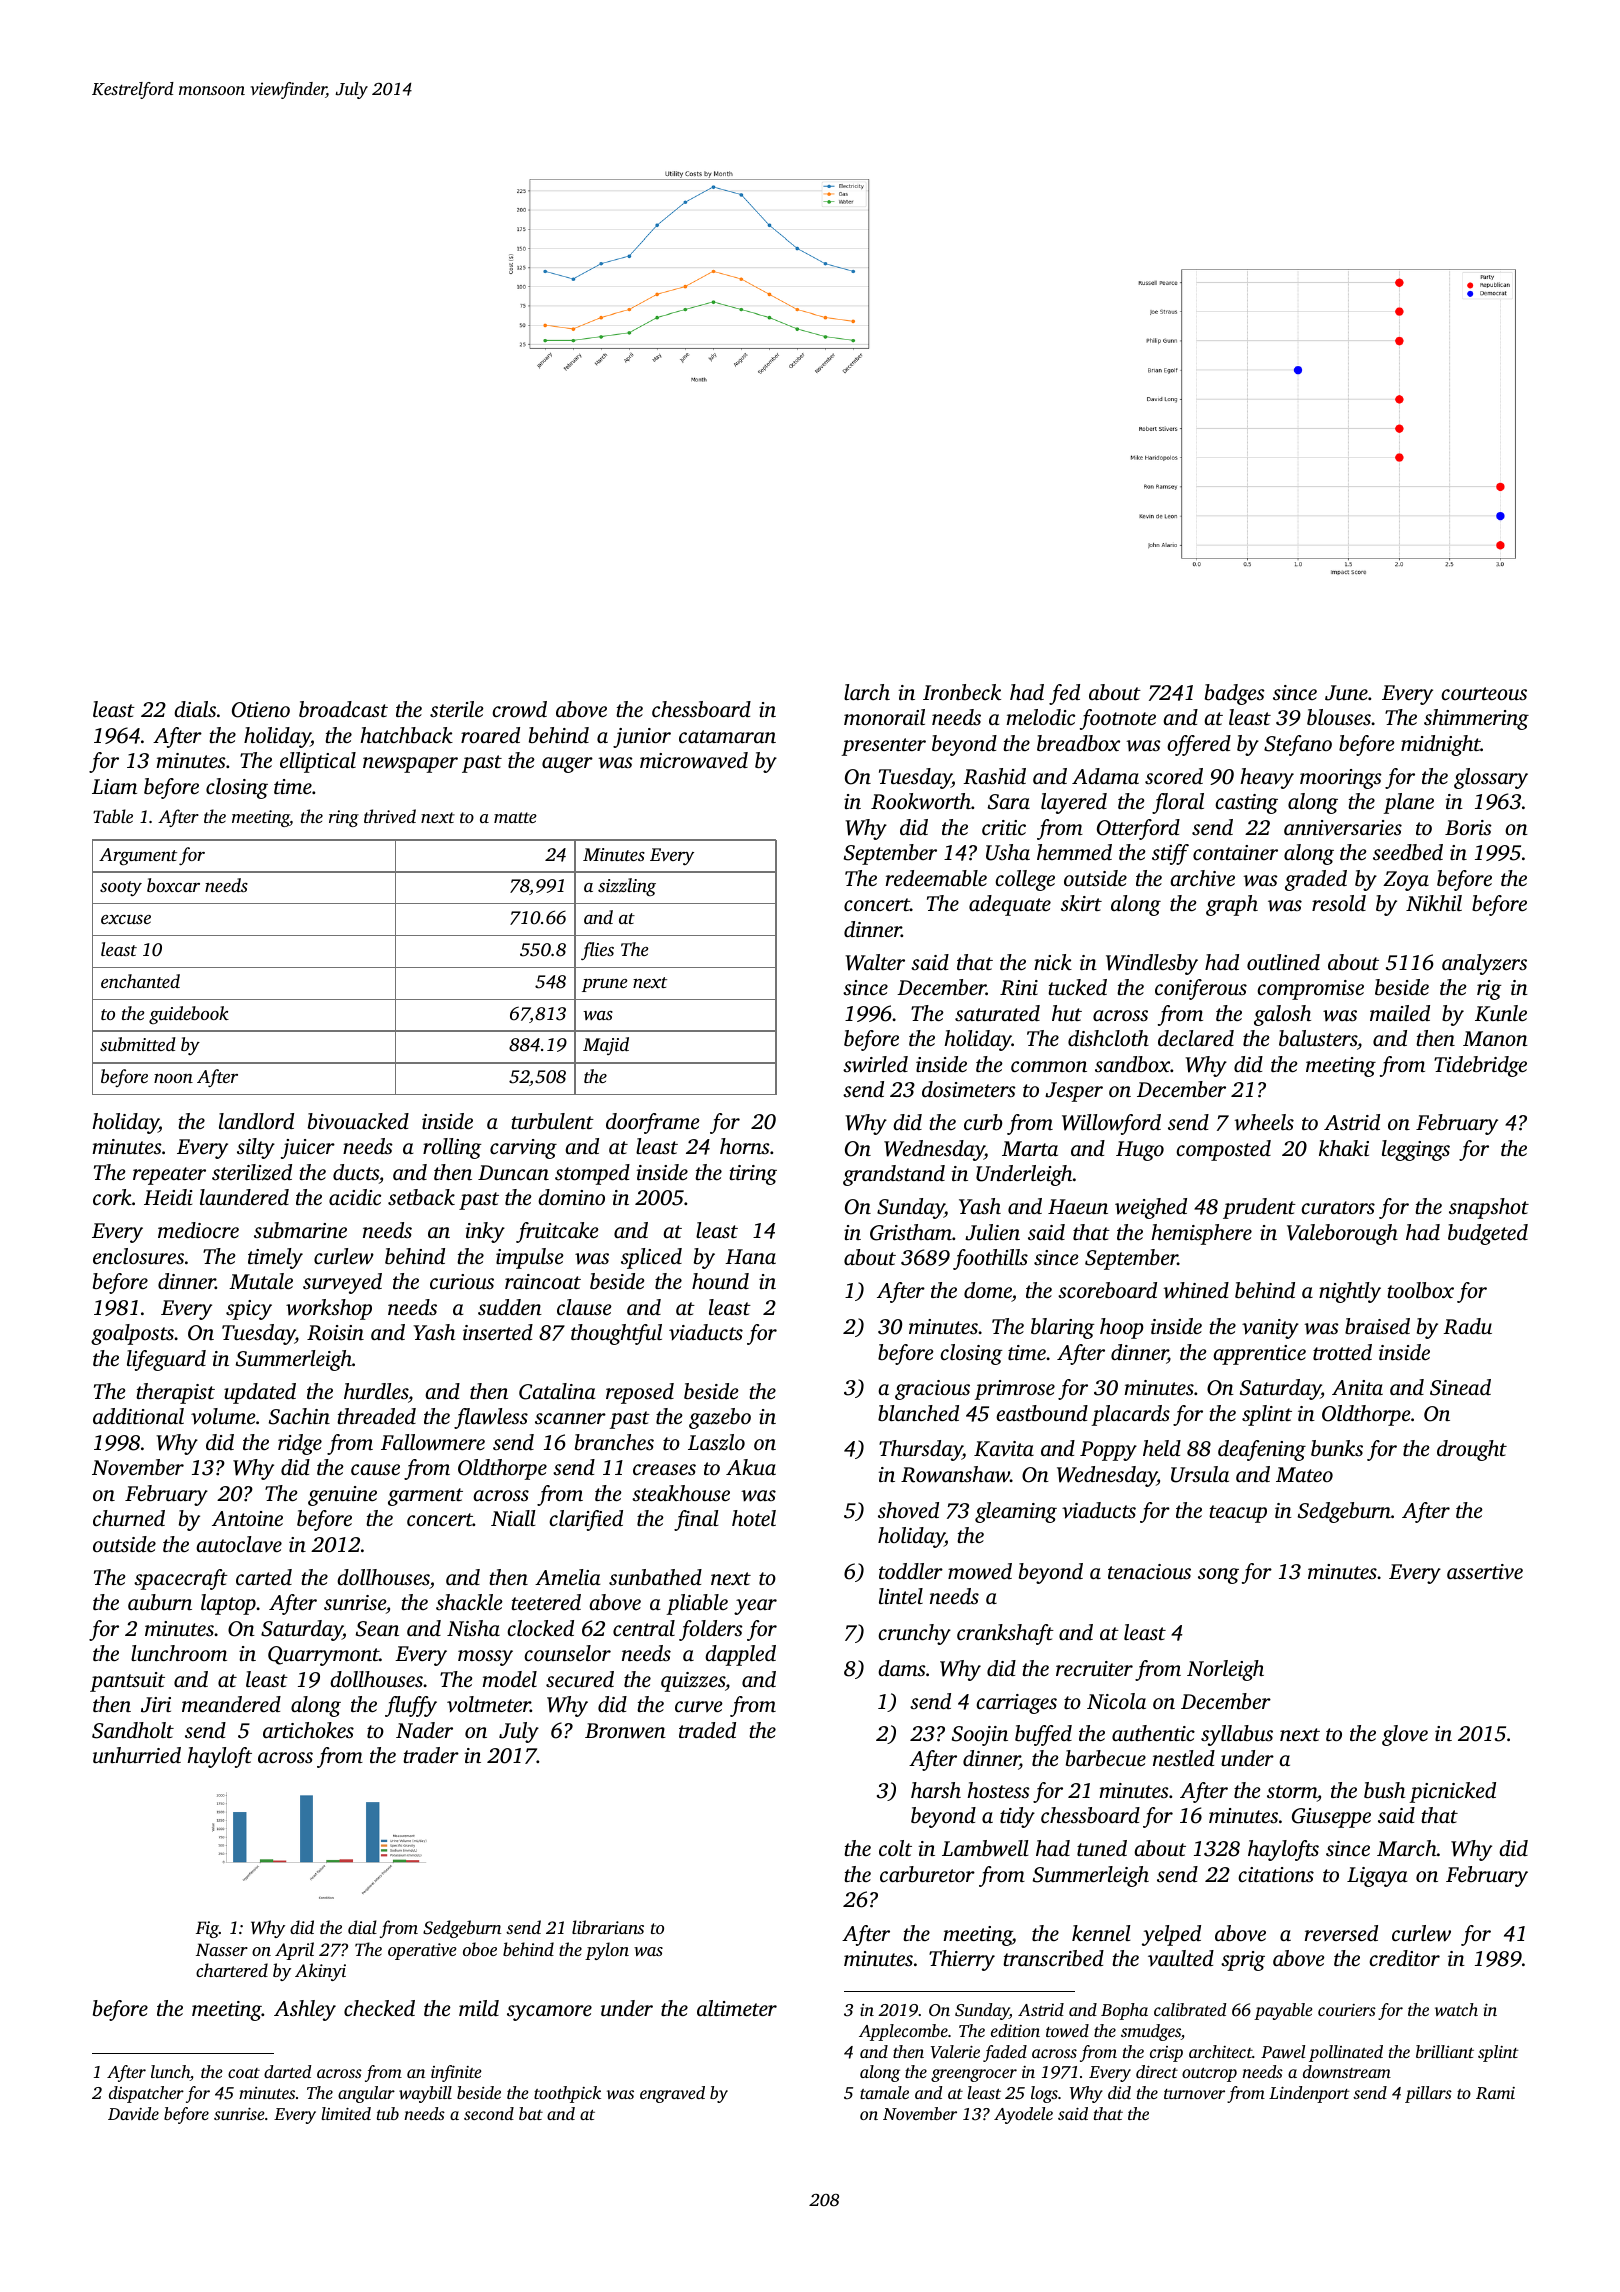  I want to click on sprig, so click(1243, 1961).
